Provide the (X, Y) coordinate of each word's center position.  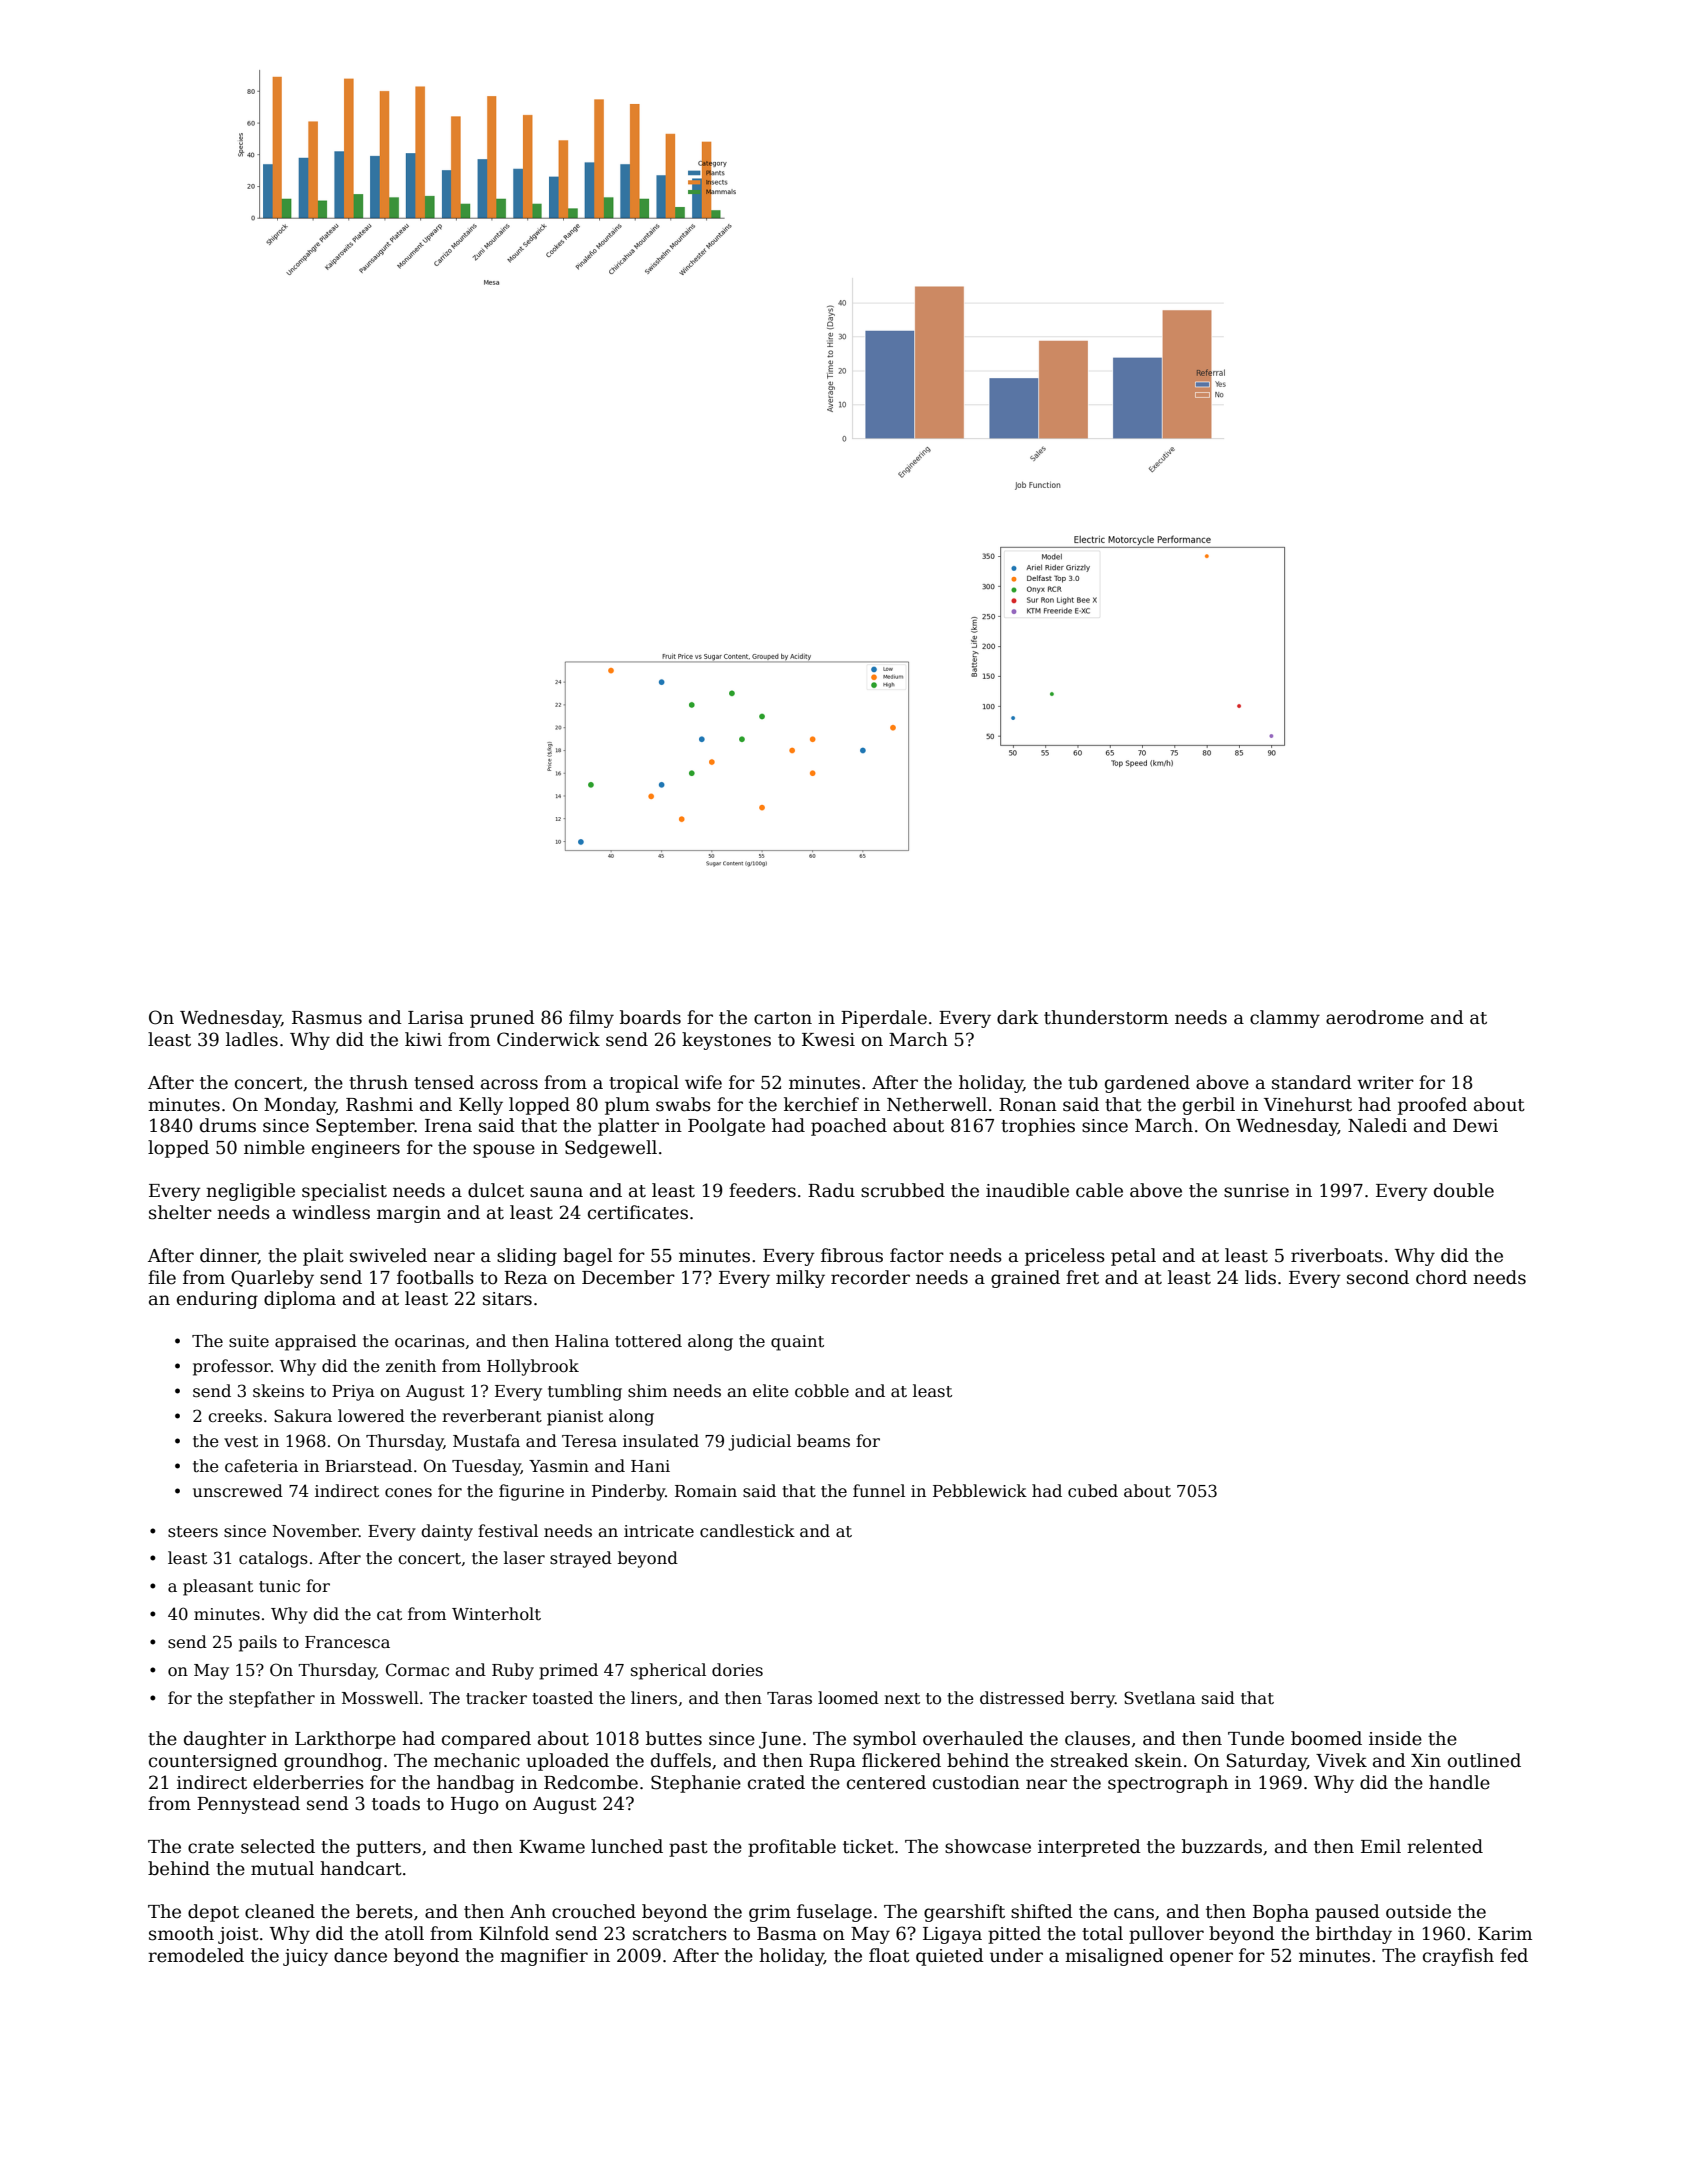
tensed (444, 1082)
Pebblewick (980, 1491)
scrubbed (903, 1190)
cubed (1093, 1491)
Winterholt (496, 1614)
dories (737, 1670)
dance (360, 1955)
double (1464, 1190)
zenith (411, 1366)
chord (1441, 1277)
